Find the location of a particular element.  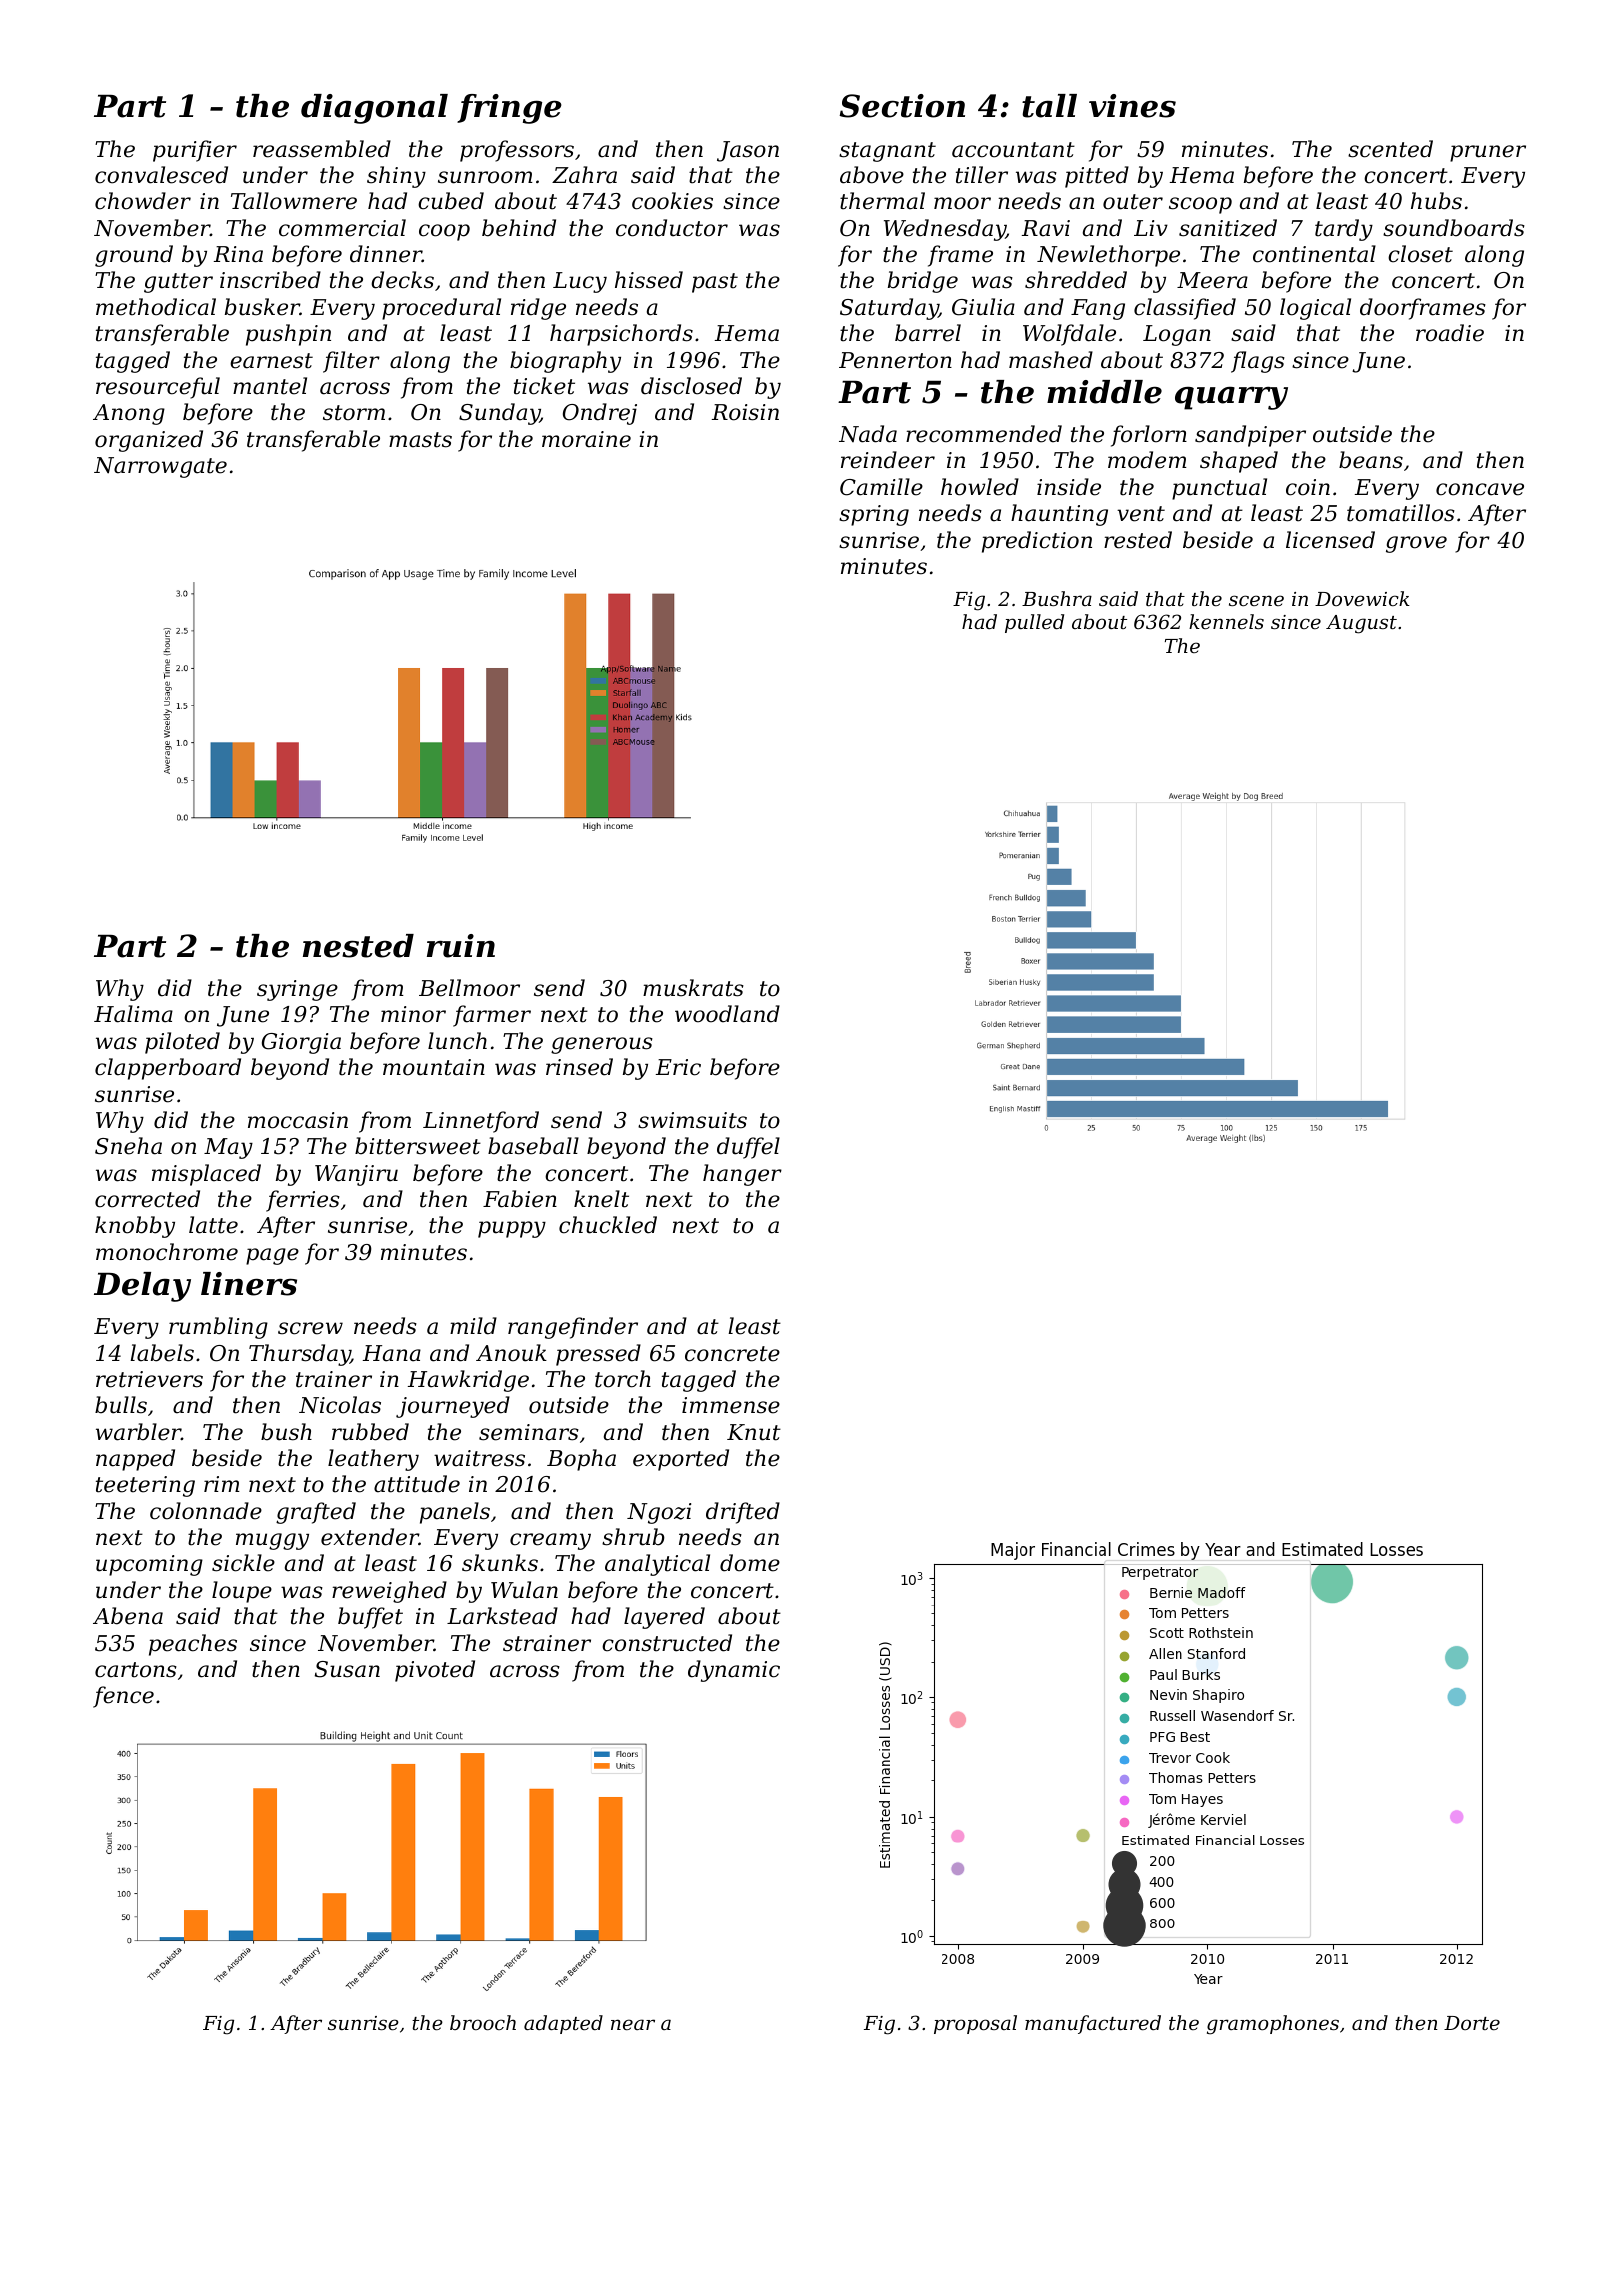

concave is located at coordinates (1480, 489).
